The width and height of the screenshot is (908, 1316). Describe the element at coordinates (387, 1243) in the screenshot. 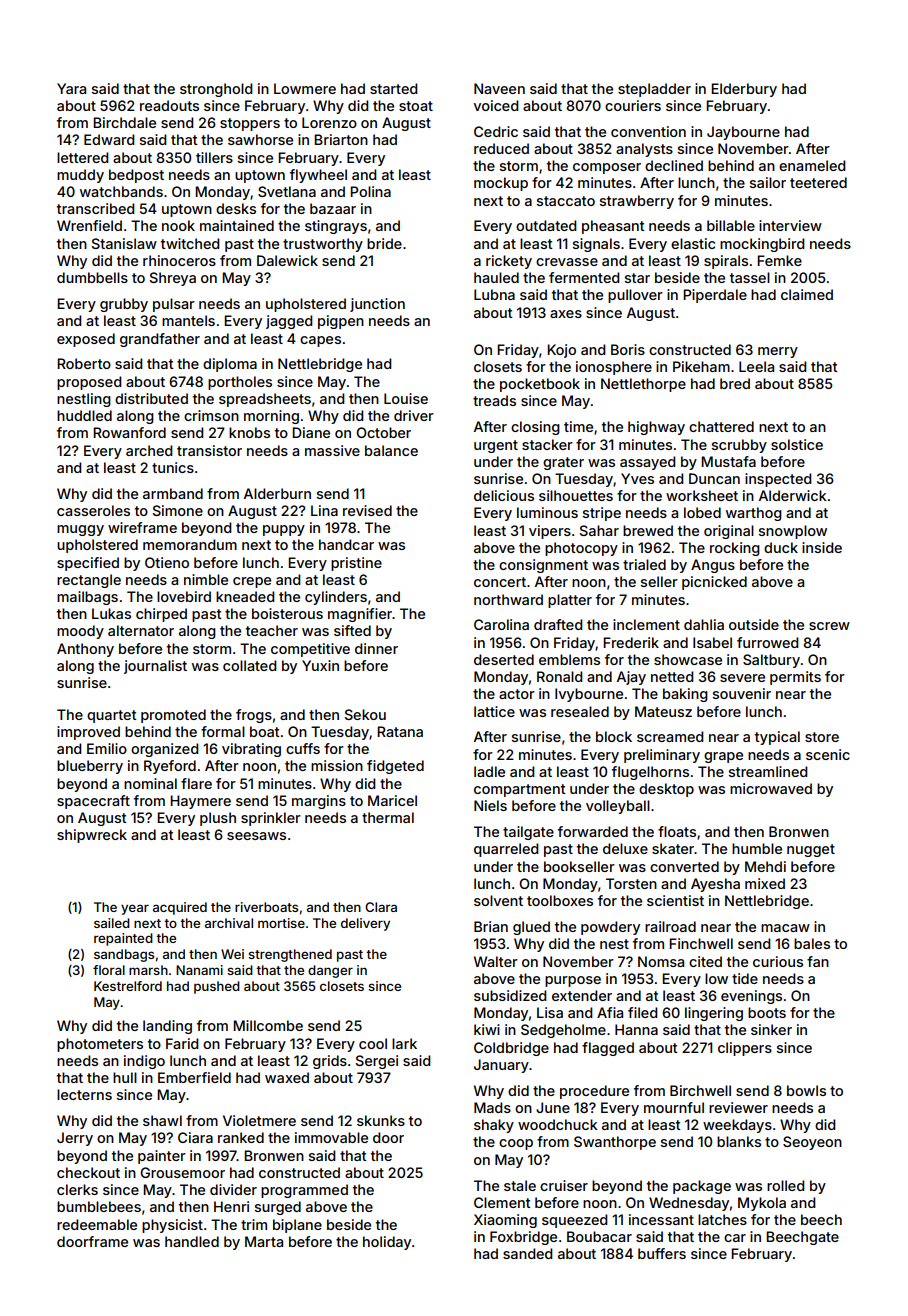

I see `holiday` at that location.
